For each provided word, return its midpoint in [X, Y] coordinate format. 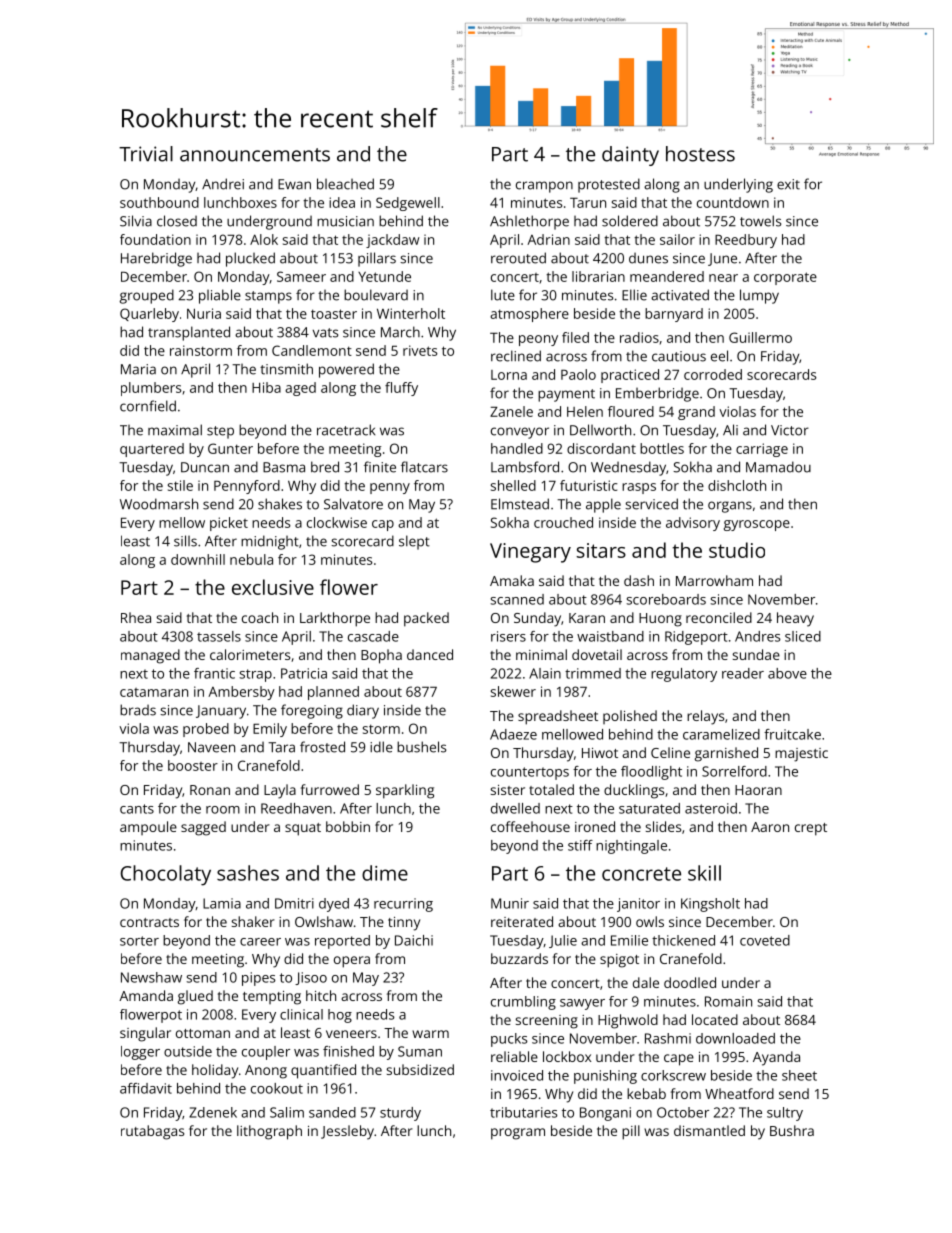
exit [788, 184]
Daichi [414, 940]
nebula [251, 559]
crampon [544, 187]
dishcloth [737, 485]
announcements [255, 155]
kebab [646, 1093]
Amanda [146, 995]
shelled [513, 485]
